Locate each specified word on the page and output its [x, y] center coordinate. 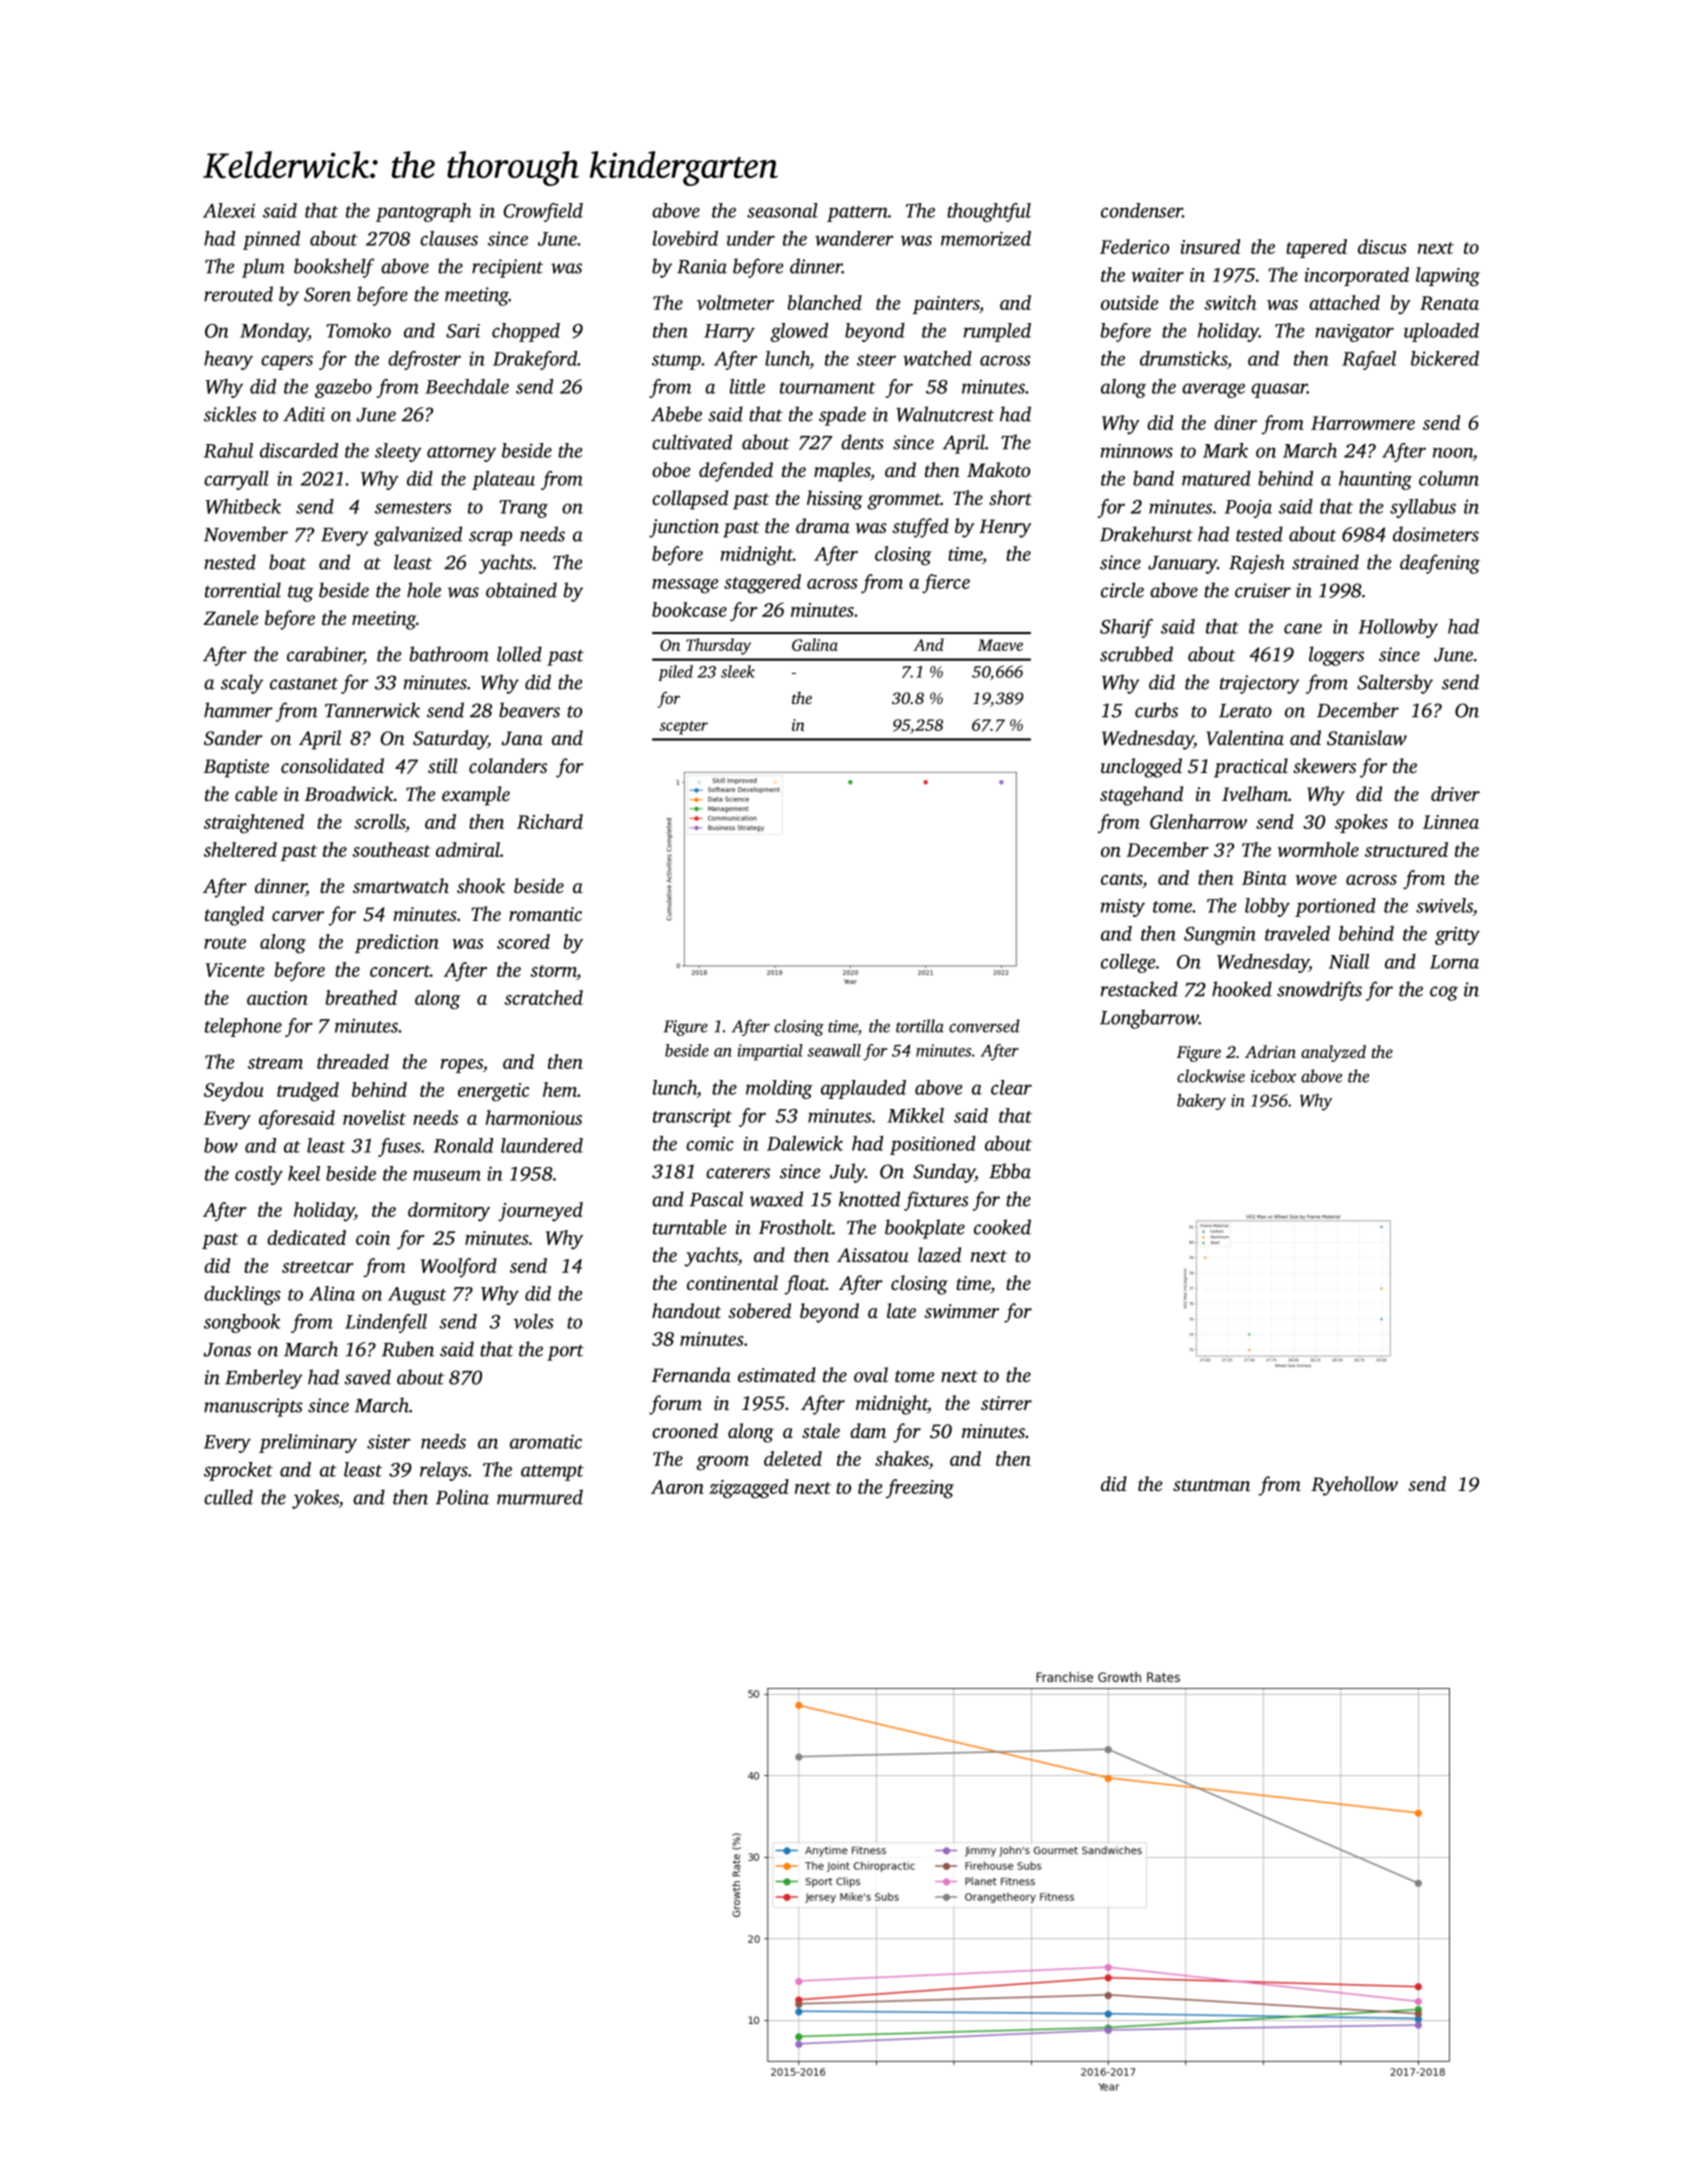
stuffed [920, 528]
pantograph [423, 212]
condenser [1142, 210]
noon [1453, 453]
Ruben [408, 1349]
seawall [834, 1050]
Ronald [463, 1145]
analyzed [1333, 1053]
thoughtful [989, 212]
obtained [521, 590]
